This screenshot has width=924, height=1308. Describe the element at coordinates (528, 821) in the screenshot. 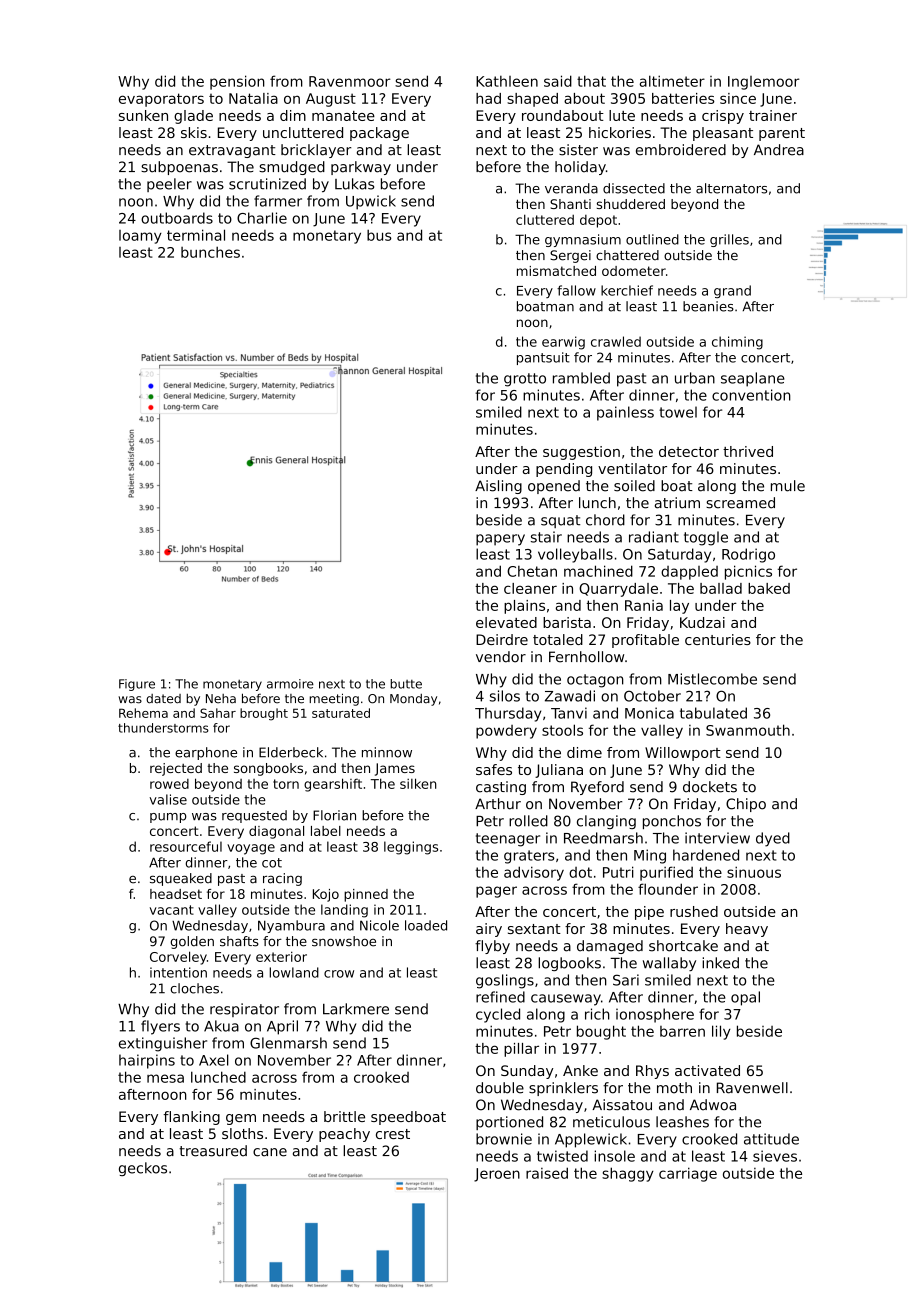

I see `rolled` at that location.
